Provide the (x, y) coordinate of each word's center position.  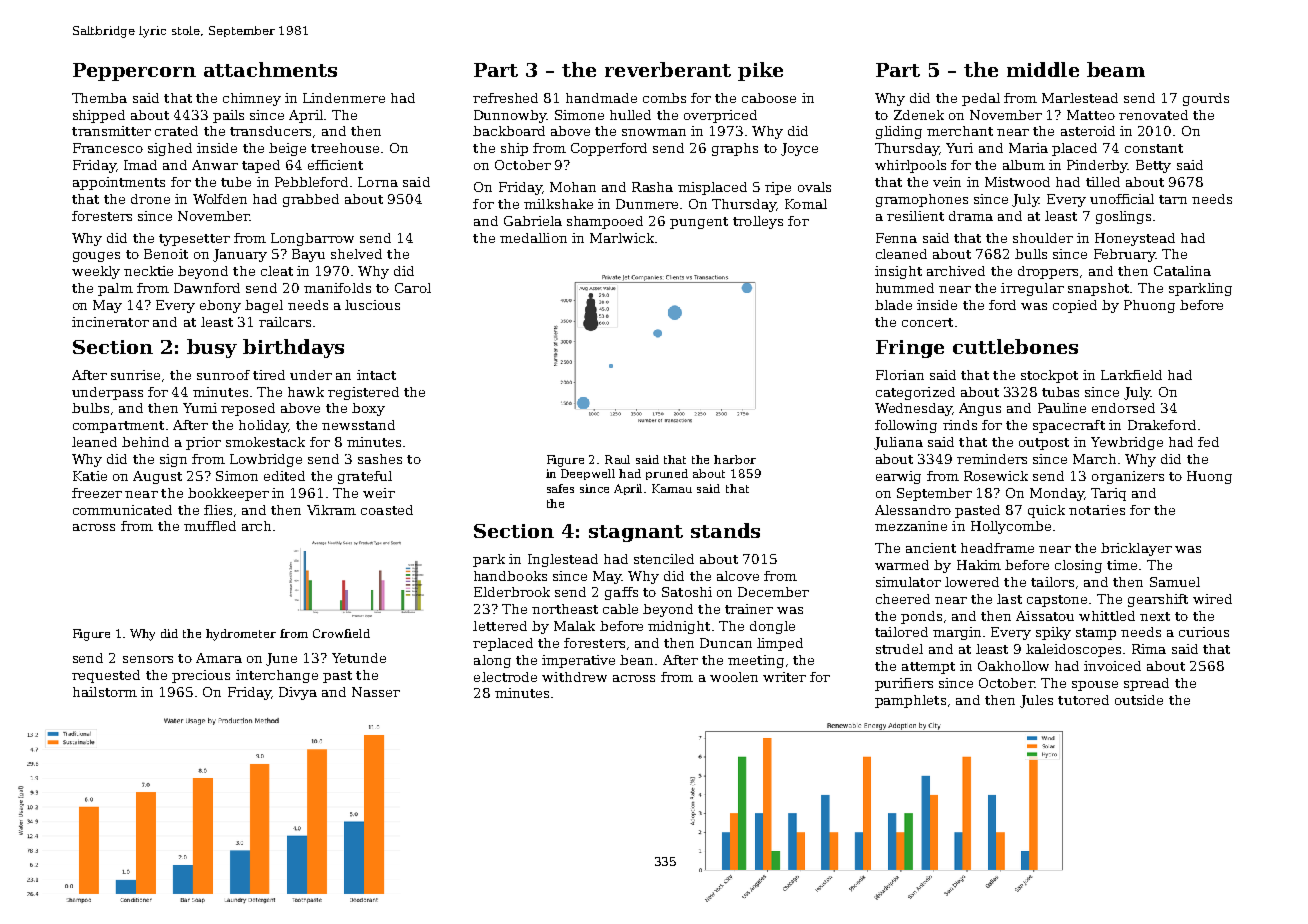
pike (760, 71)
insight (898, 272)
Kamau (672, 488)
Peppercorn (134, 72)
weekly (96, 272)
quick (1046, 511)
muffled (210, 526)
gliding (899, 132)
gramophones (922, 200)
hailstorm (105, 692)
